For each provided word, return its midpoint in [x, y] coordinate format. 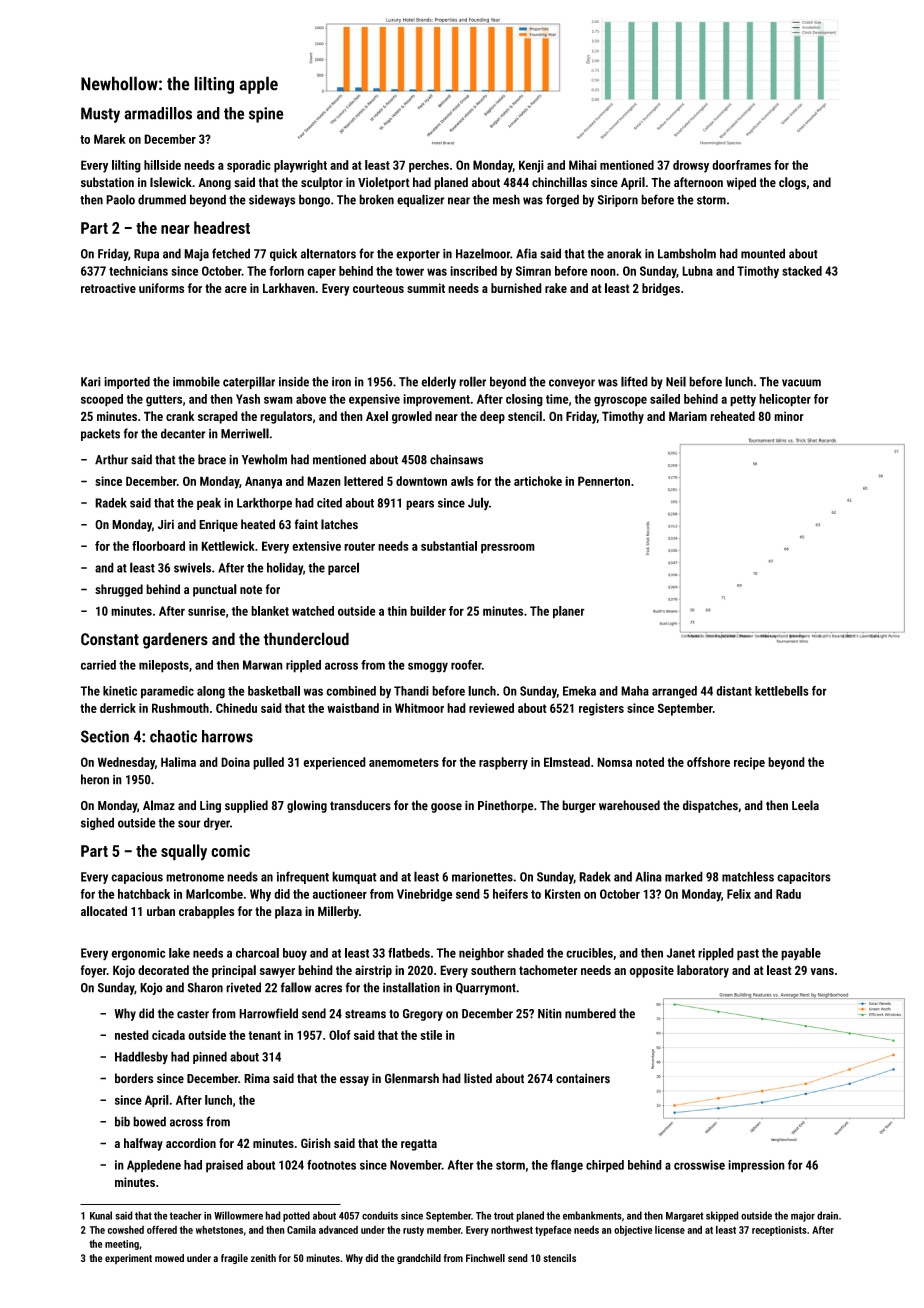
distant [734, 691]
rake [556, 288]
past [748, 955]
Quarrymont [486, 989]
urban [161, 911]
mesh [506, 199]
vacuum [801, 383]
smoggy [428, 667]
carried [98, 665]
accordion [191, 1143]
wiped [741, 183]
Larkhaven [289, 288]
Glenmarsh [412, 1078]
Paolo [120, 199]
